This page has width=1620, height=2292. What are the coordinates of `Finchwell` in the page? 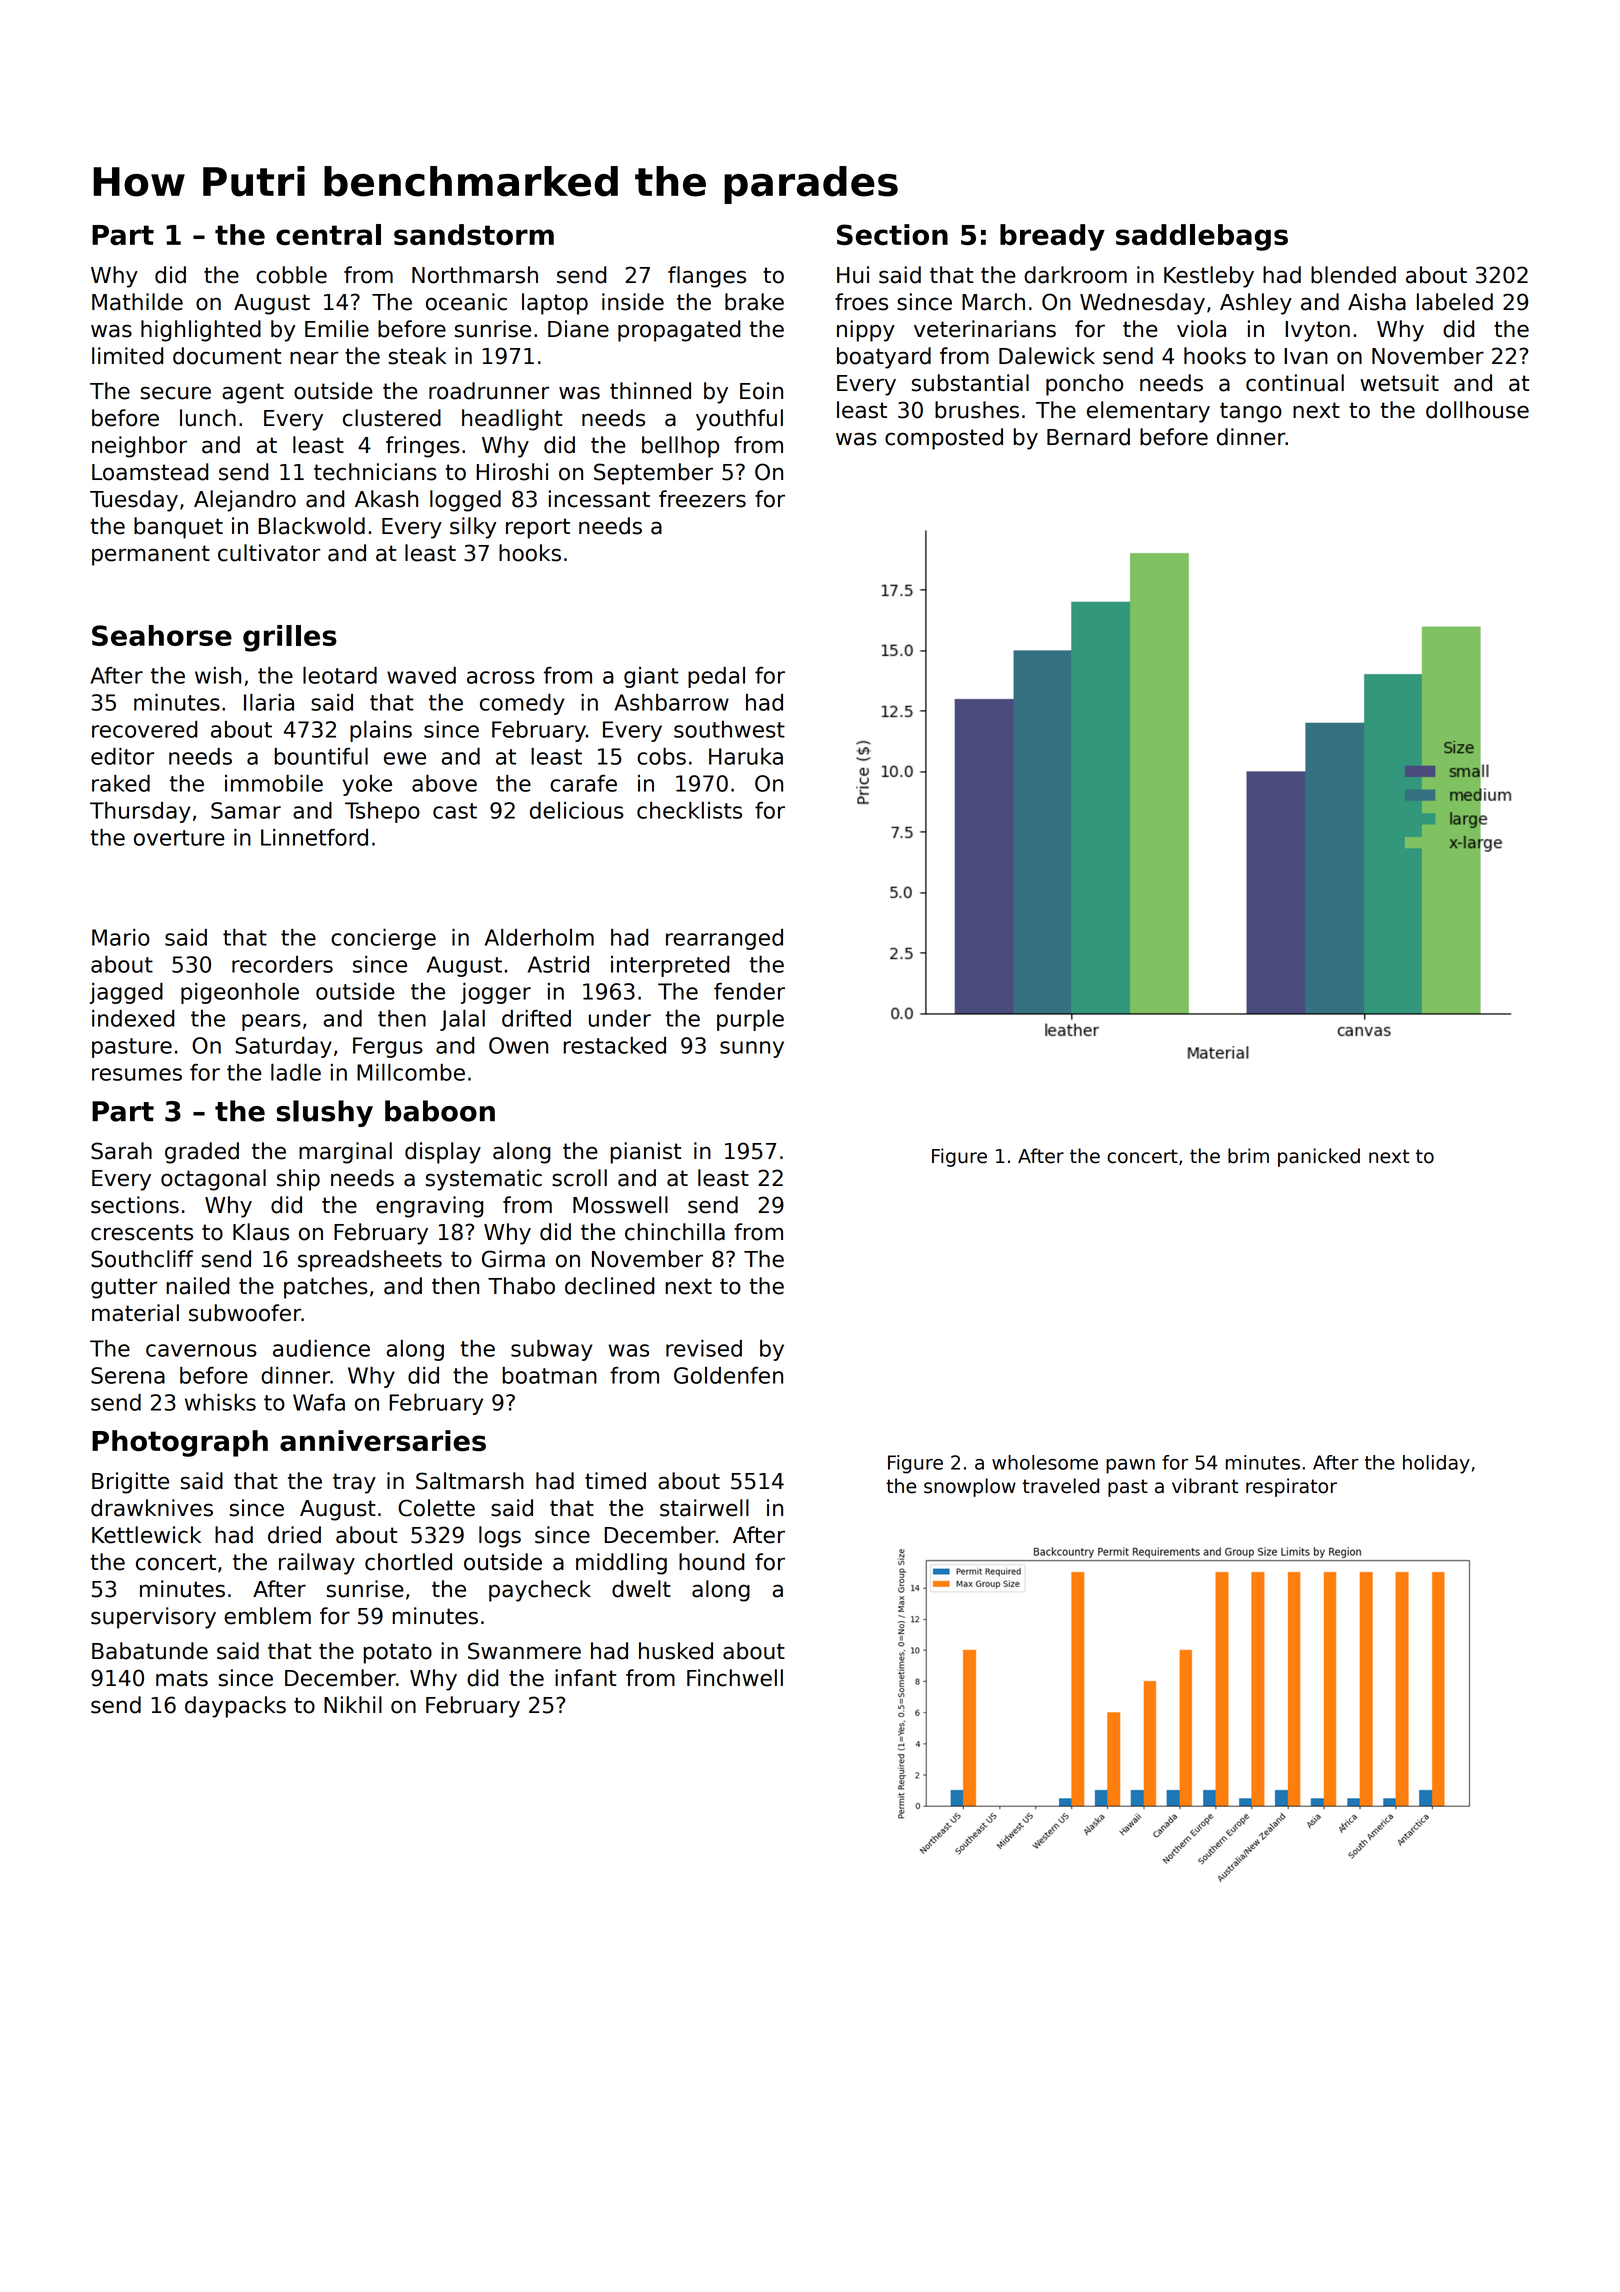 It's located at (735, 1678).
